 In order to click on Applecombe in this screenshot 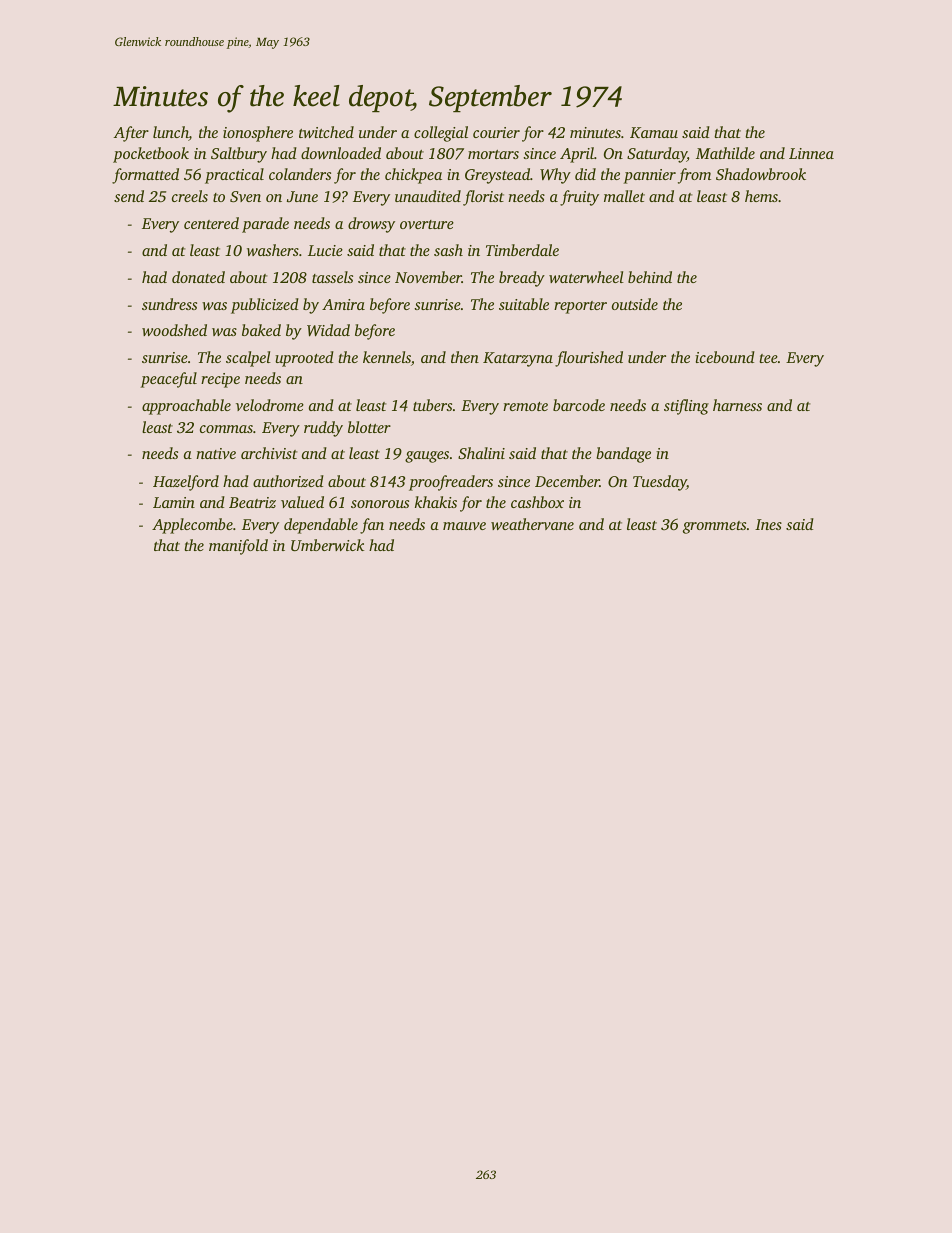, I will do `click(192, 526)`.
